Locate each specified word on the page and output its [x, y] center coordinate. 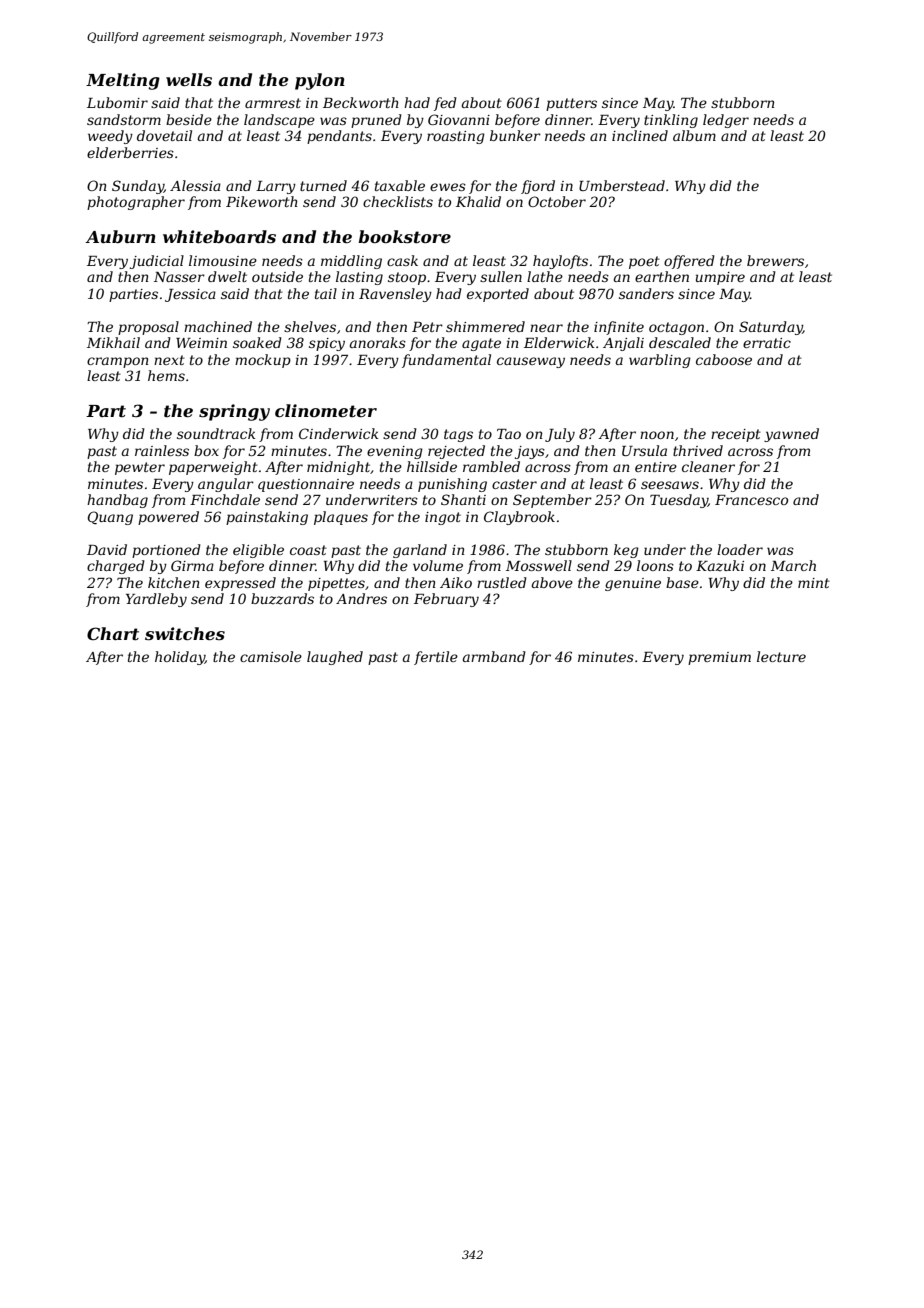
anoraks [378, 342]
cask [402, 260]
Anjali [623, 344]
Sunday [138, 187]
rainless [162, 450]
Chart [113, 633]
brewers [775, 260]
